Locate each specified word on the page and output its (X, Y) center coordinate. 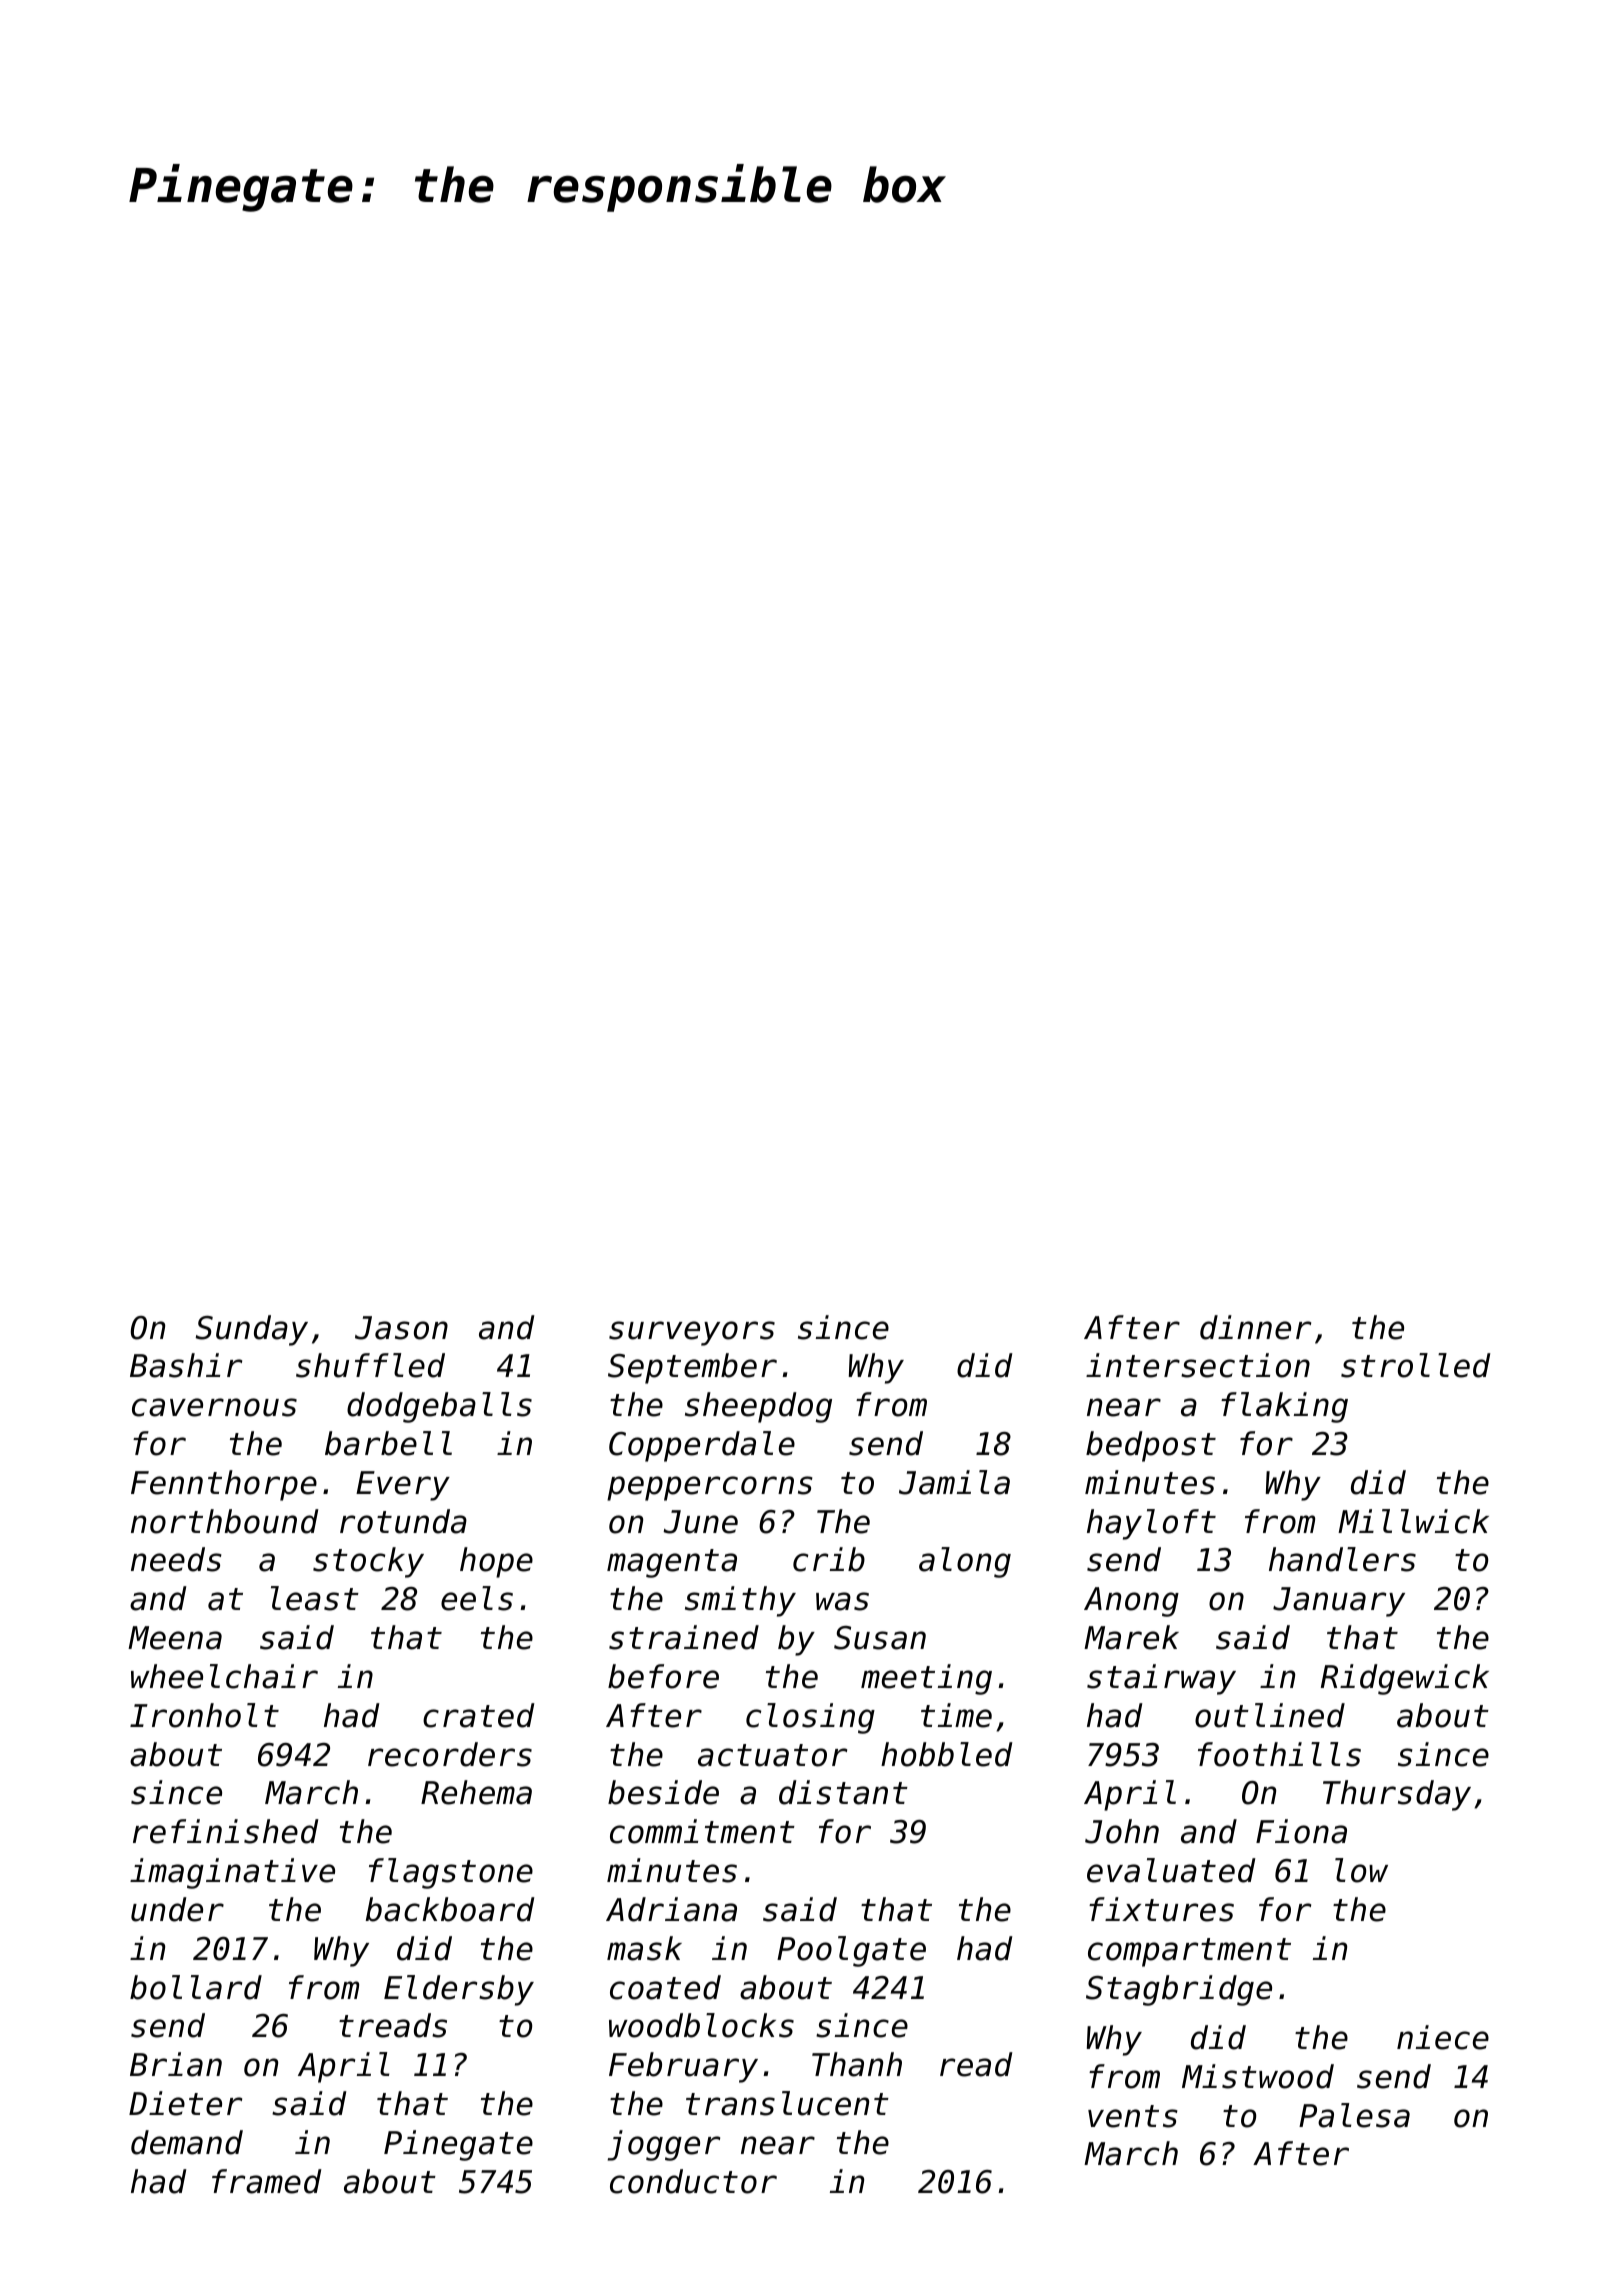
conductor (693, 2181)
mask (644, 1948)
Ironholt (204, 1715)
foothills (1279, 1754)
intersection (1198, 1365)
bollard (196, 1987)
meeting (926, 1679)
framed (267, 2181)
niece (1443, 2037)
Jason (401, 1328)
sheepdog (758, 1407)
